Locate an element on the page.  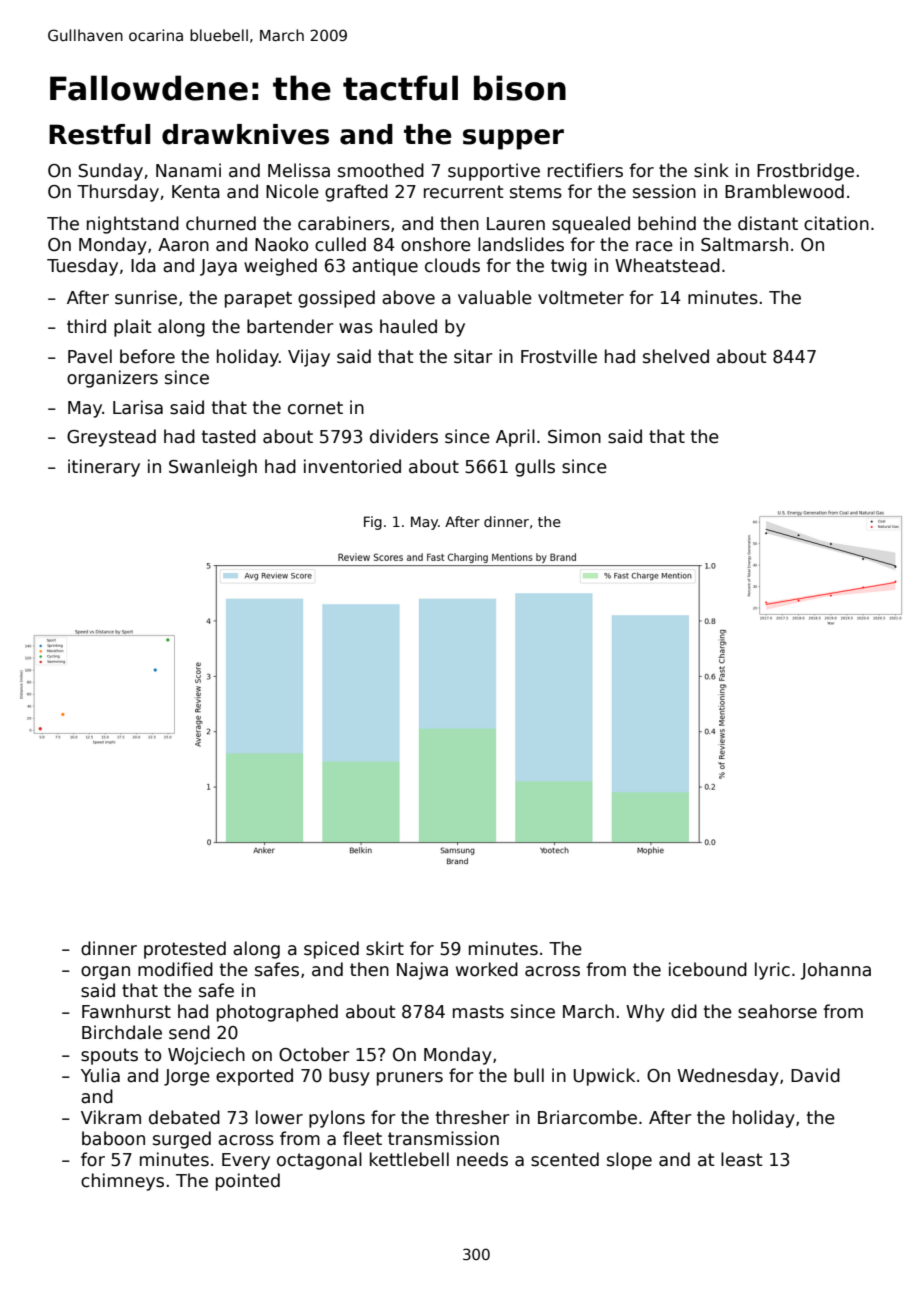
slope is located at coordinates (629, 1161).
